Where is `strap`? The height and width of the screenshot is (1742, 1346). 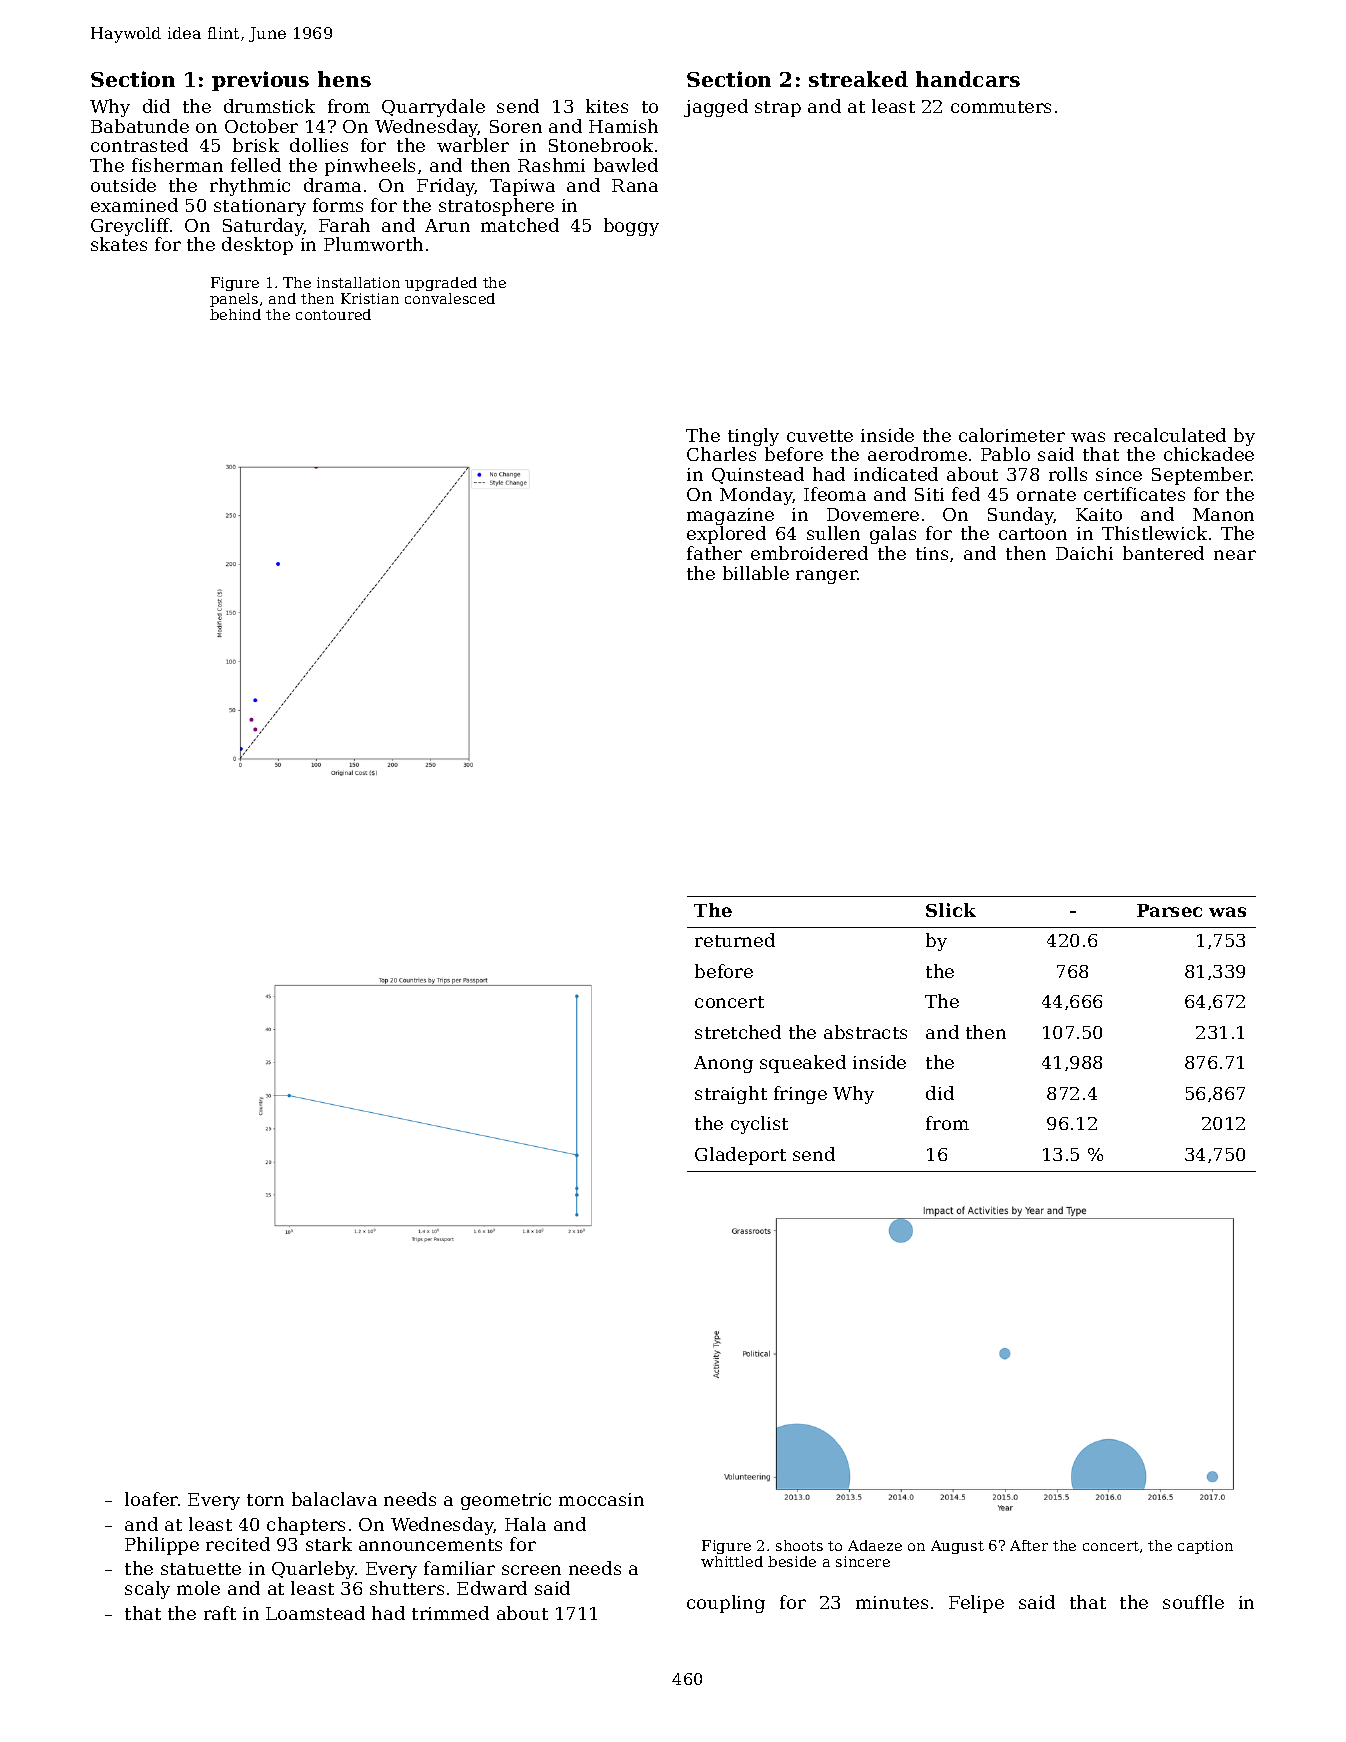 strap is located at coordinates (778, 109).
